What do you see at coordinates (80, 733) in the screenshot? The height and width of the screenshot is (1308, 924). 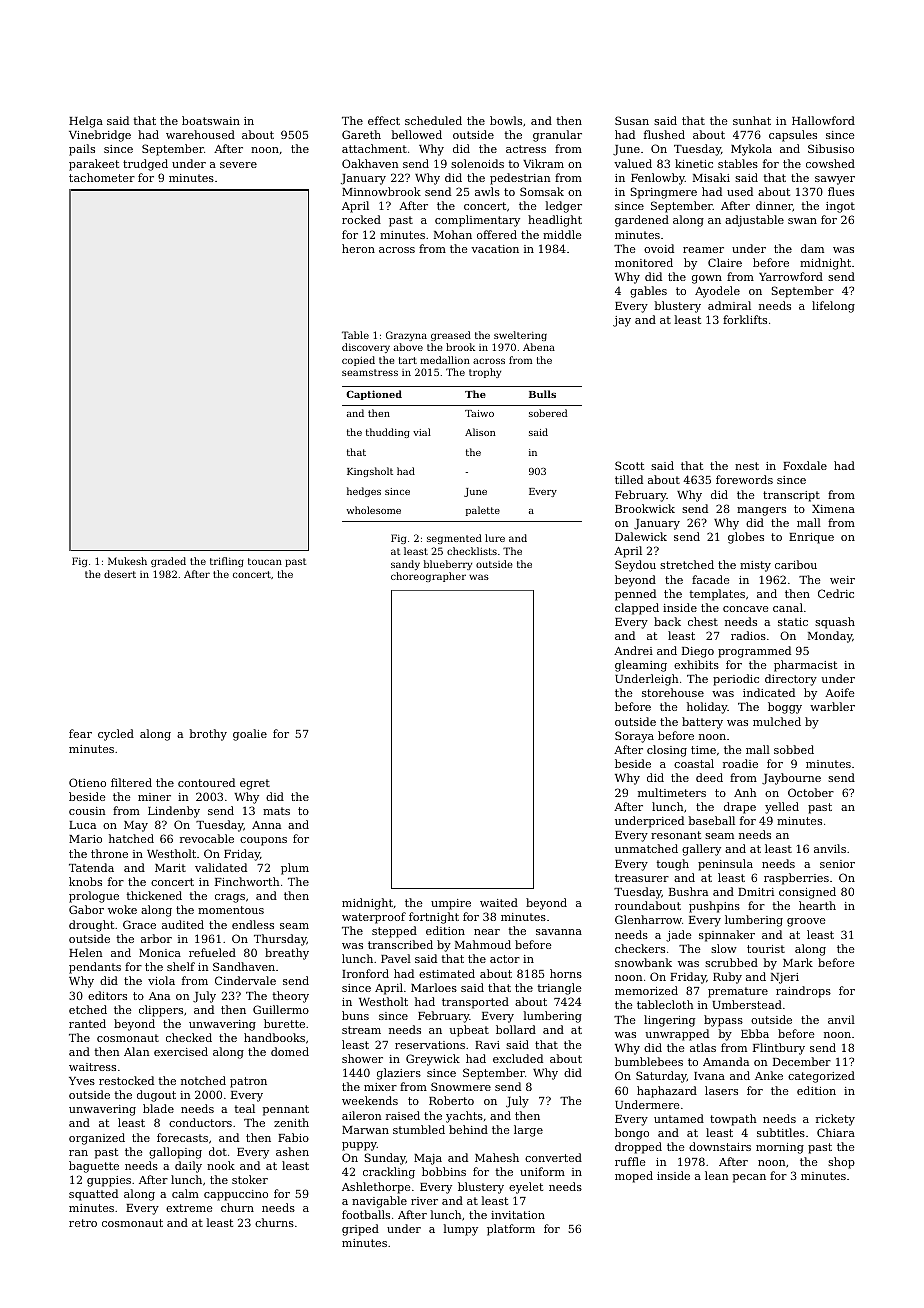 I see `fear` at bounding box center [80, 733].
